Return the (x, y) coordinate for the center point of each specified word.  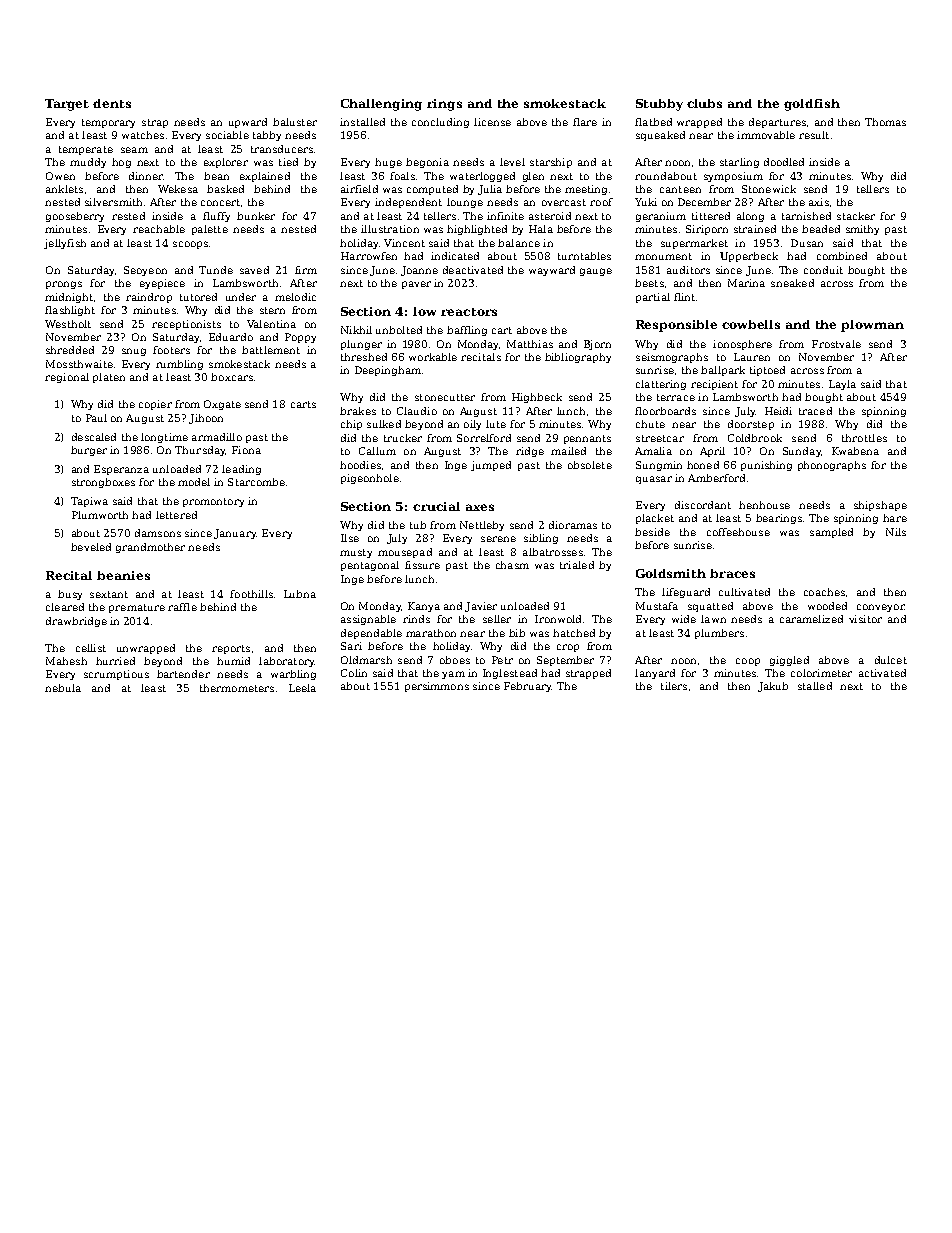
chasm (512, 565)
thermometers (237, 688)
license (492, 122)
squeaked (660, 136)
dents (112, 103)
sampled (831, 533)
